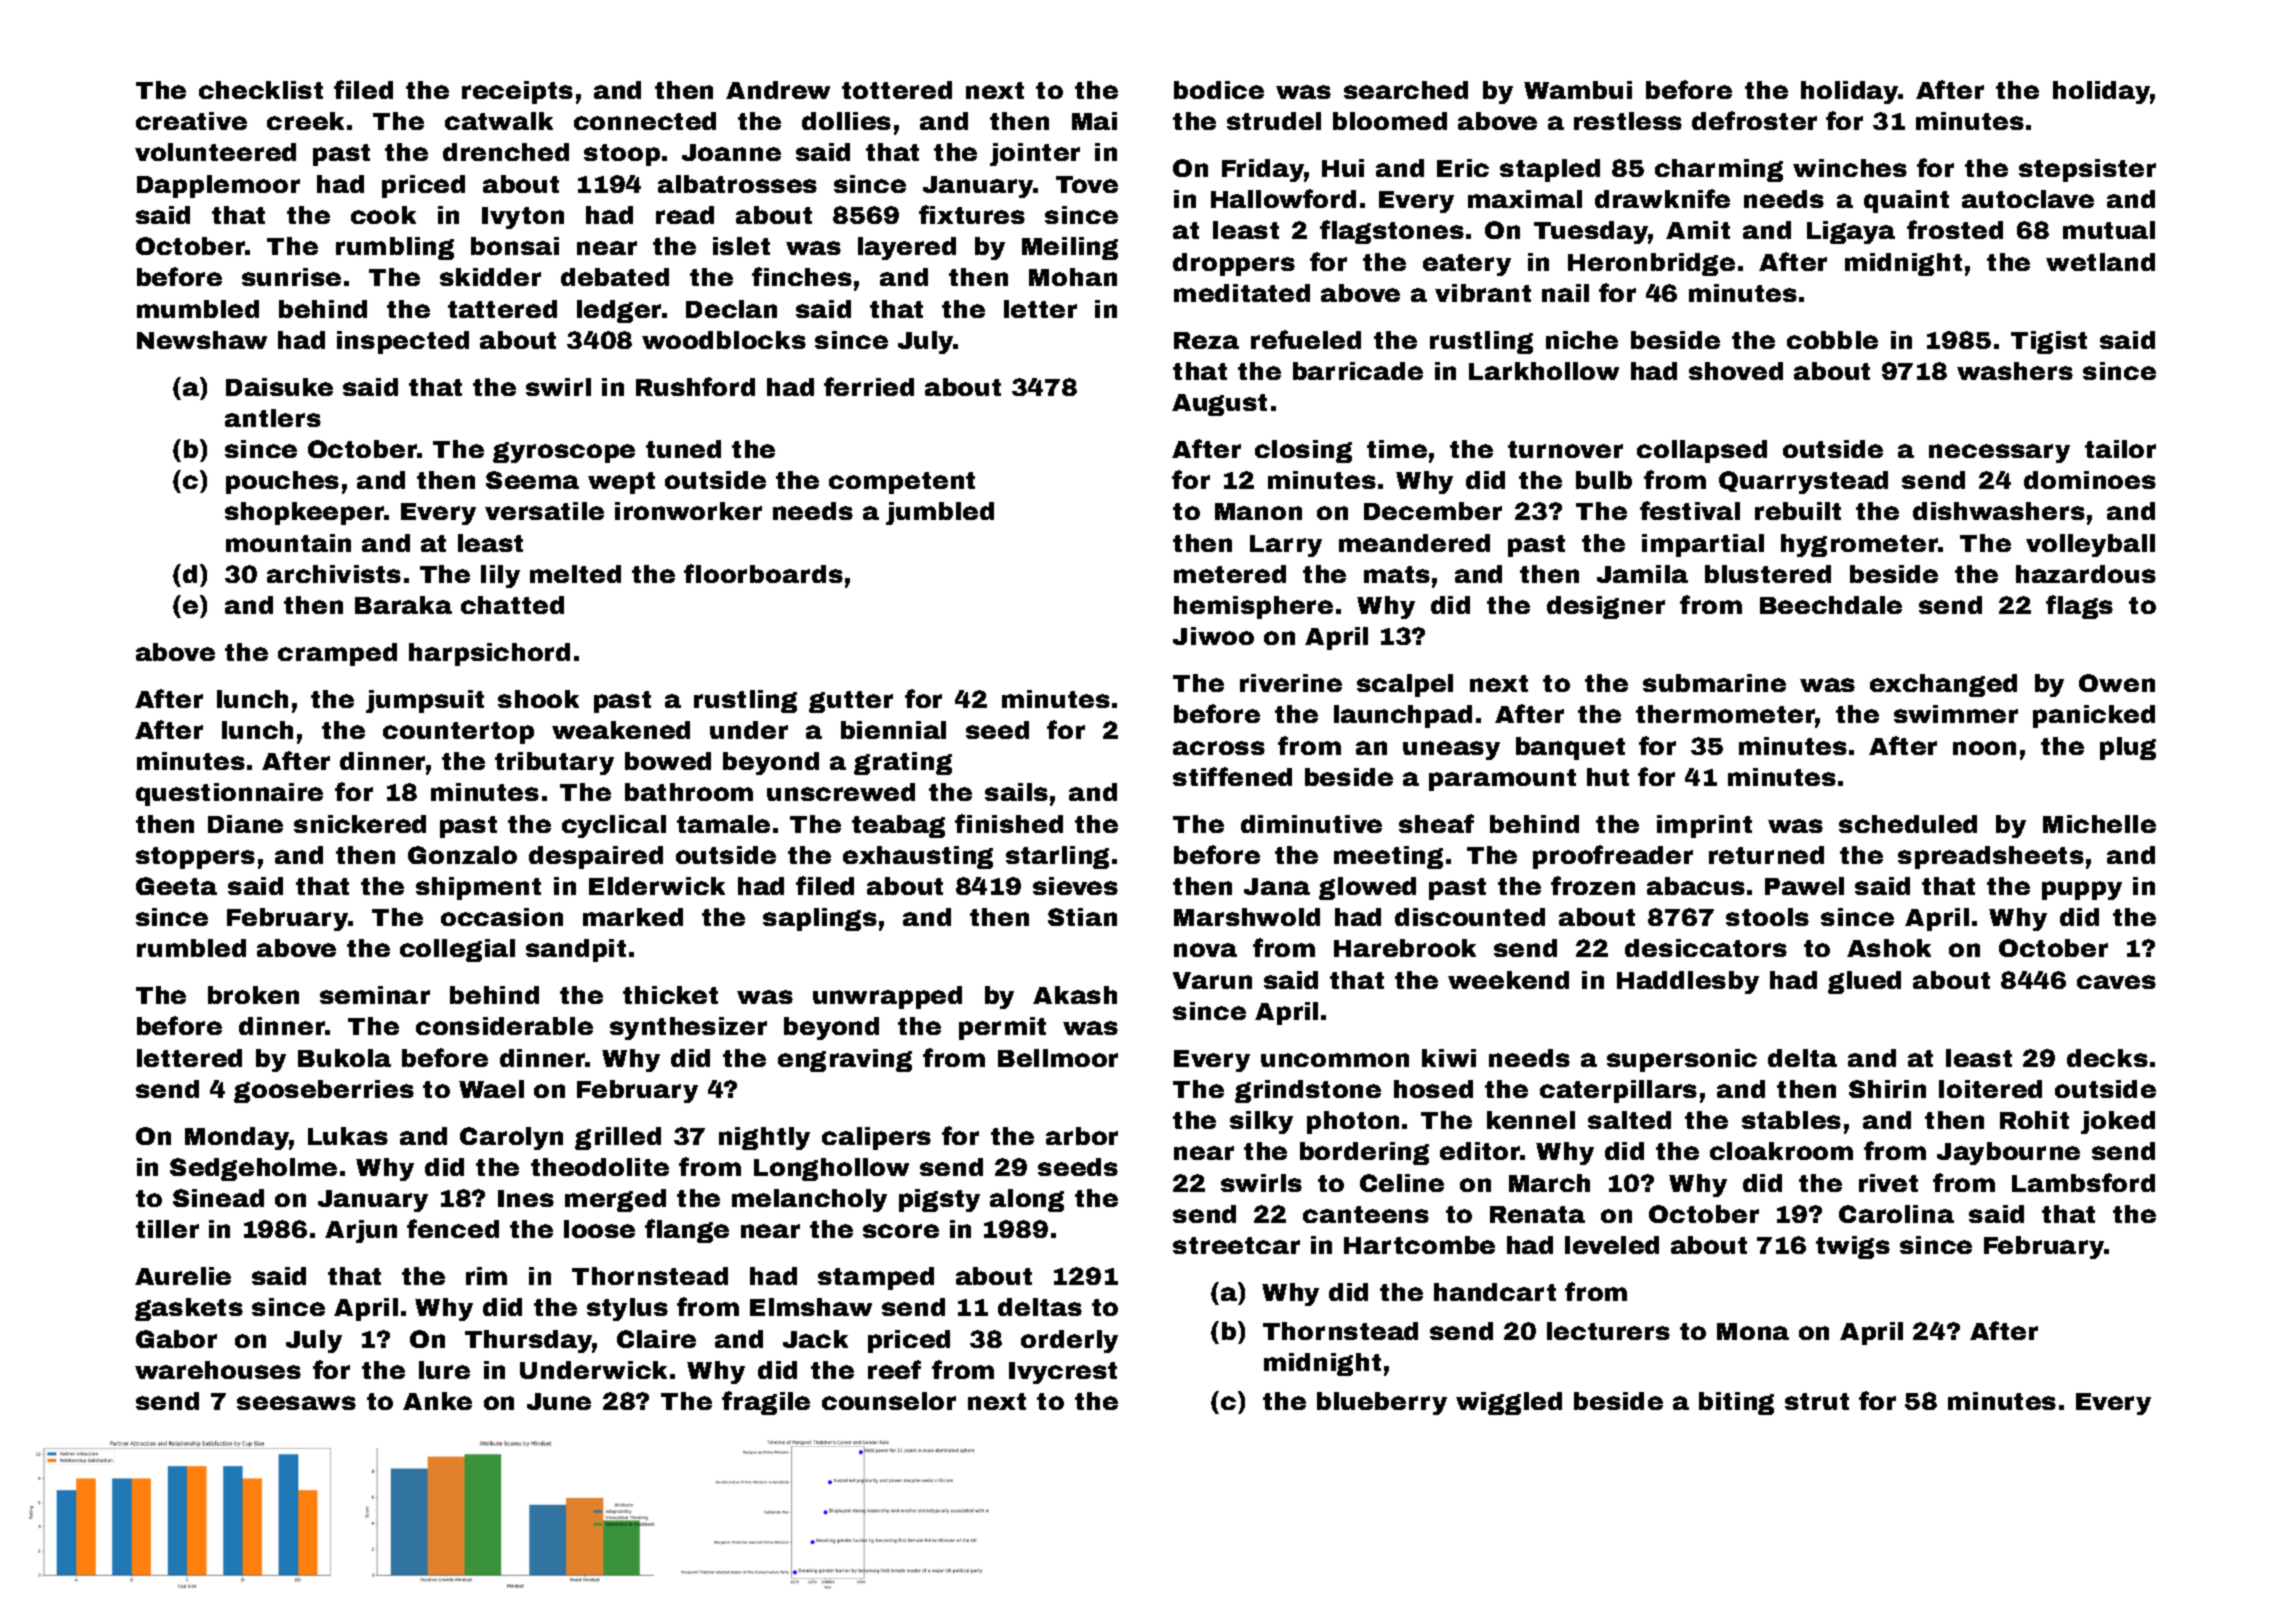  What do you see at coordinates (253, 1169) in the screenshot?
I see `Sedgeholme` at bounding box center [253, 1169].
